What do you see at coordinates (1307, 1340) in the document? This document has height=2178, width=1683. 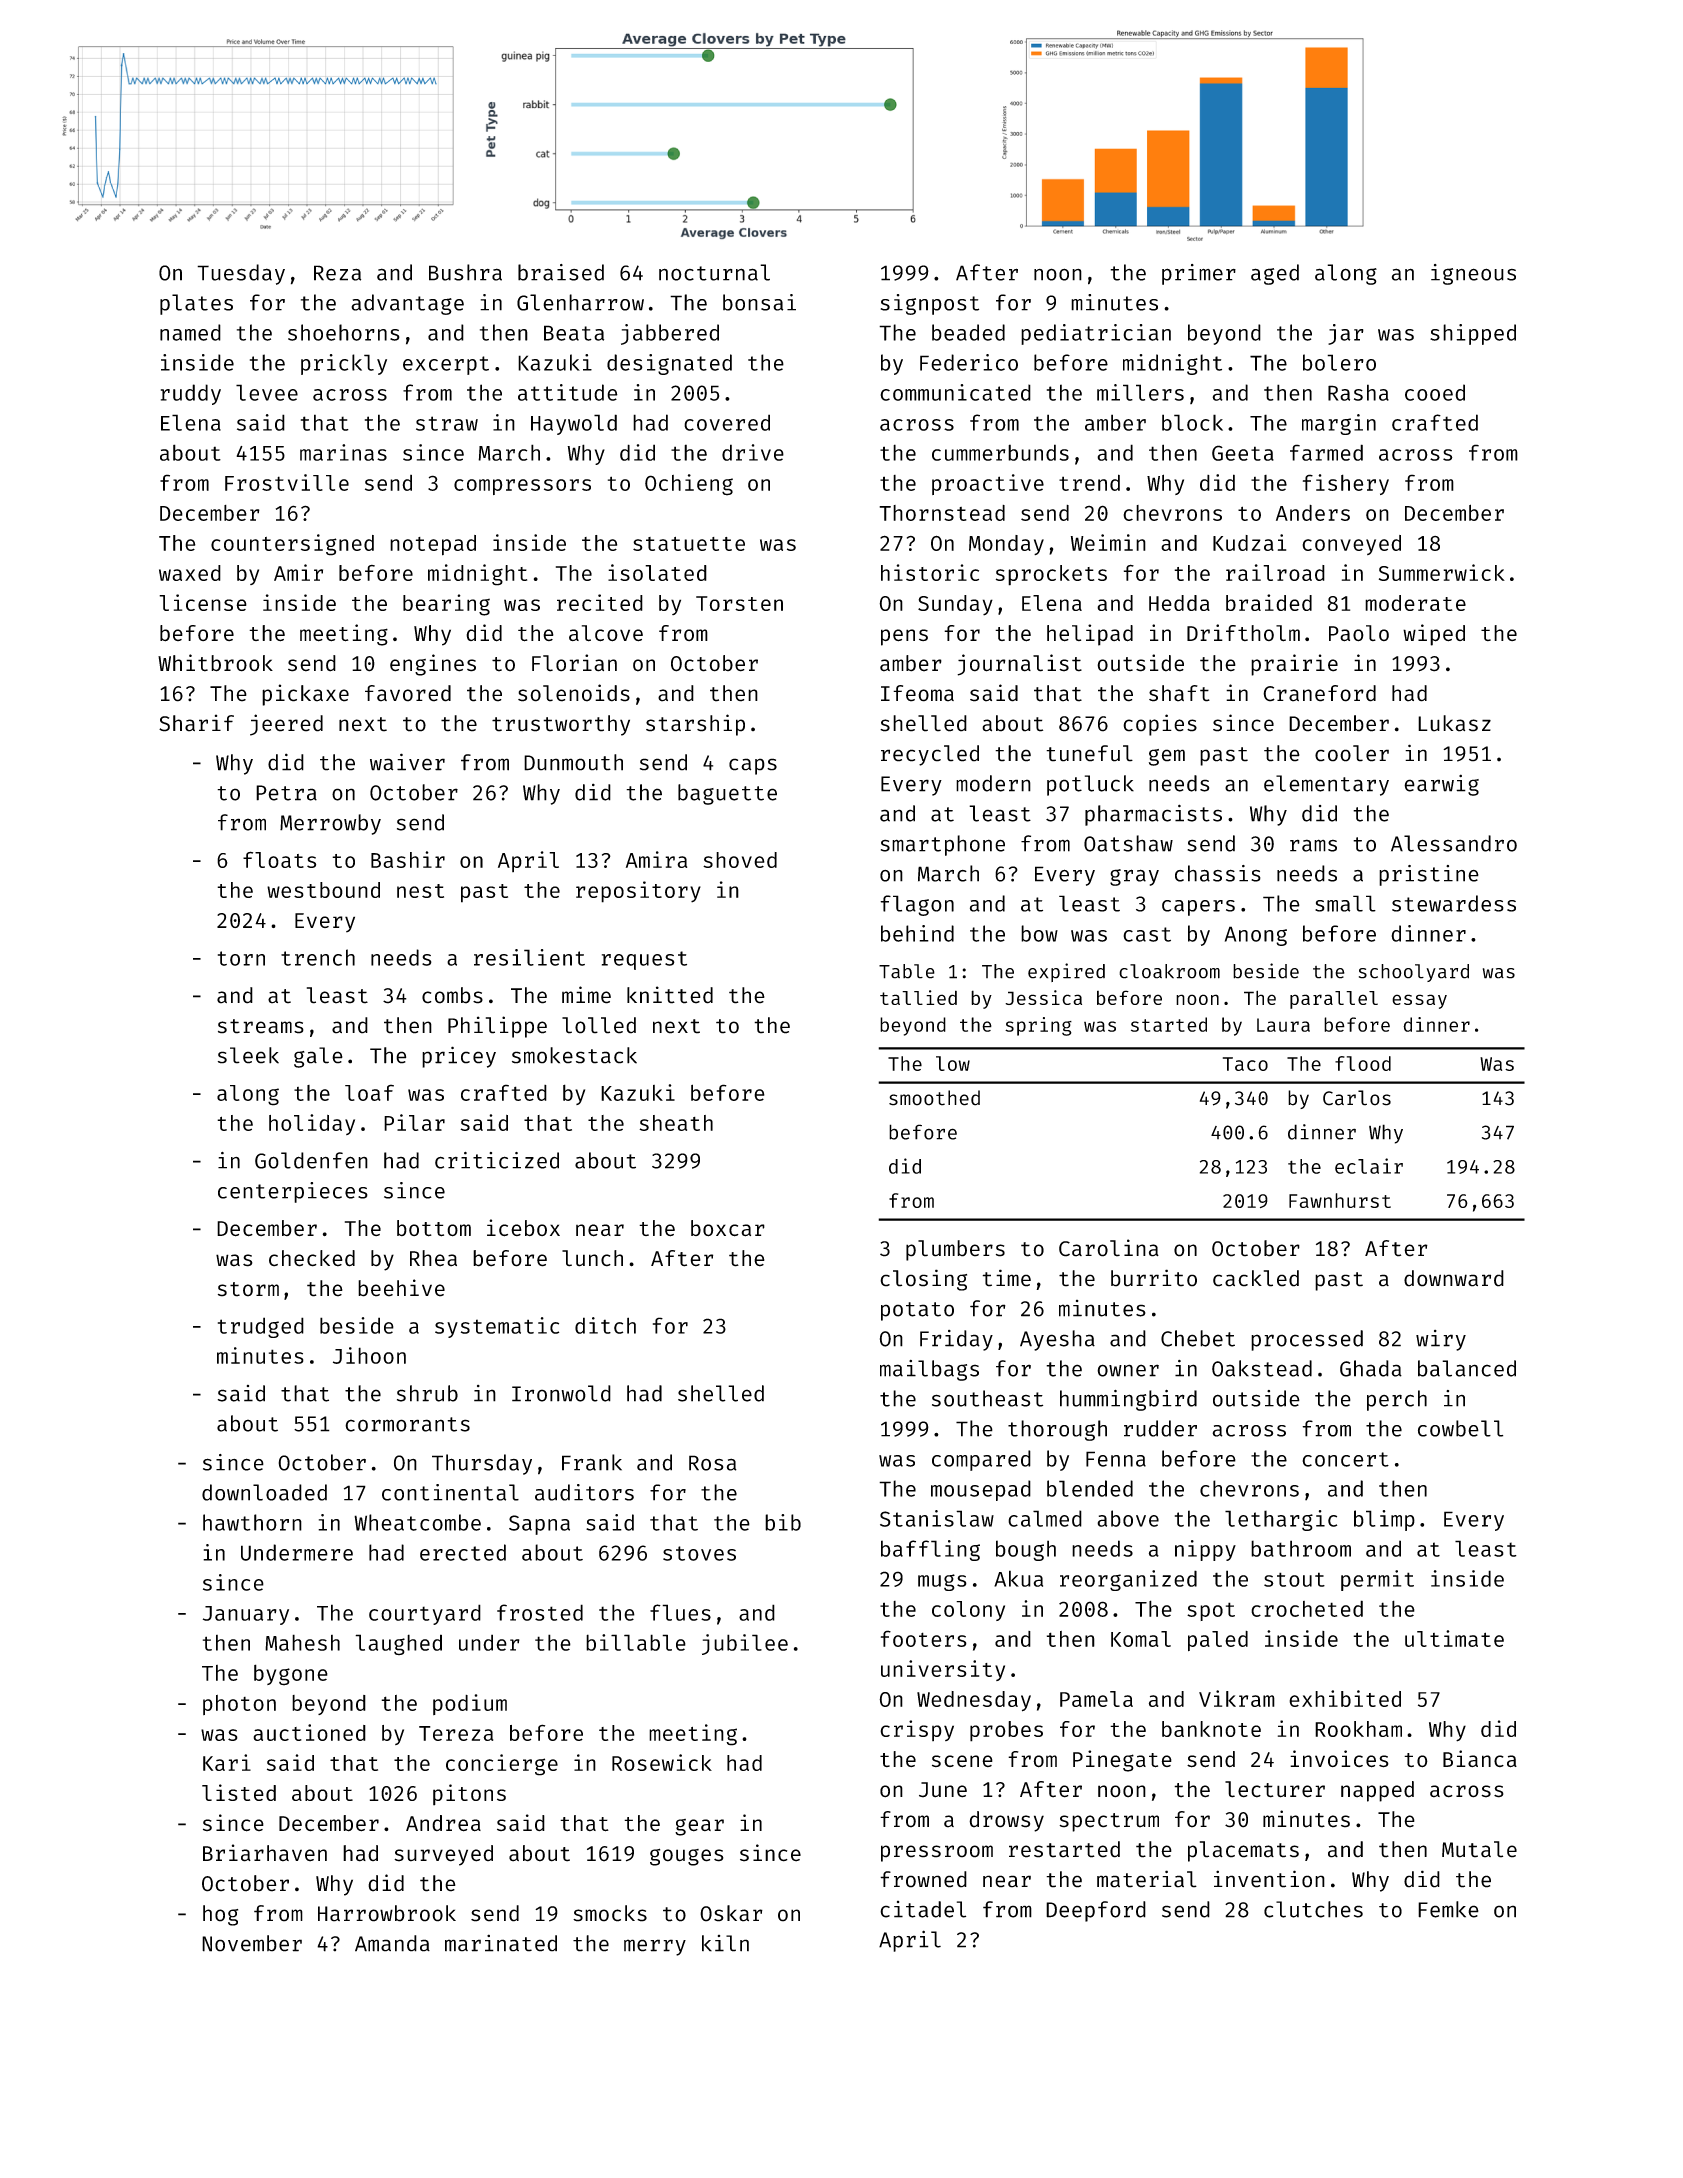 I see `processed` at bounding box center [1307, 1340].
